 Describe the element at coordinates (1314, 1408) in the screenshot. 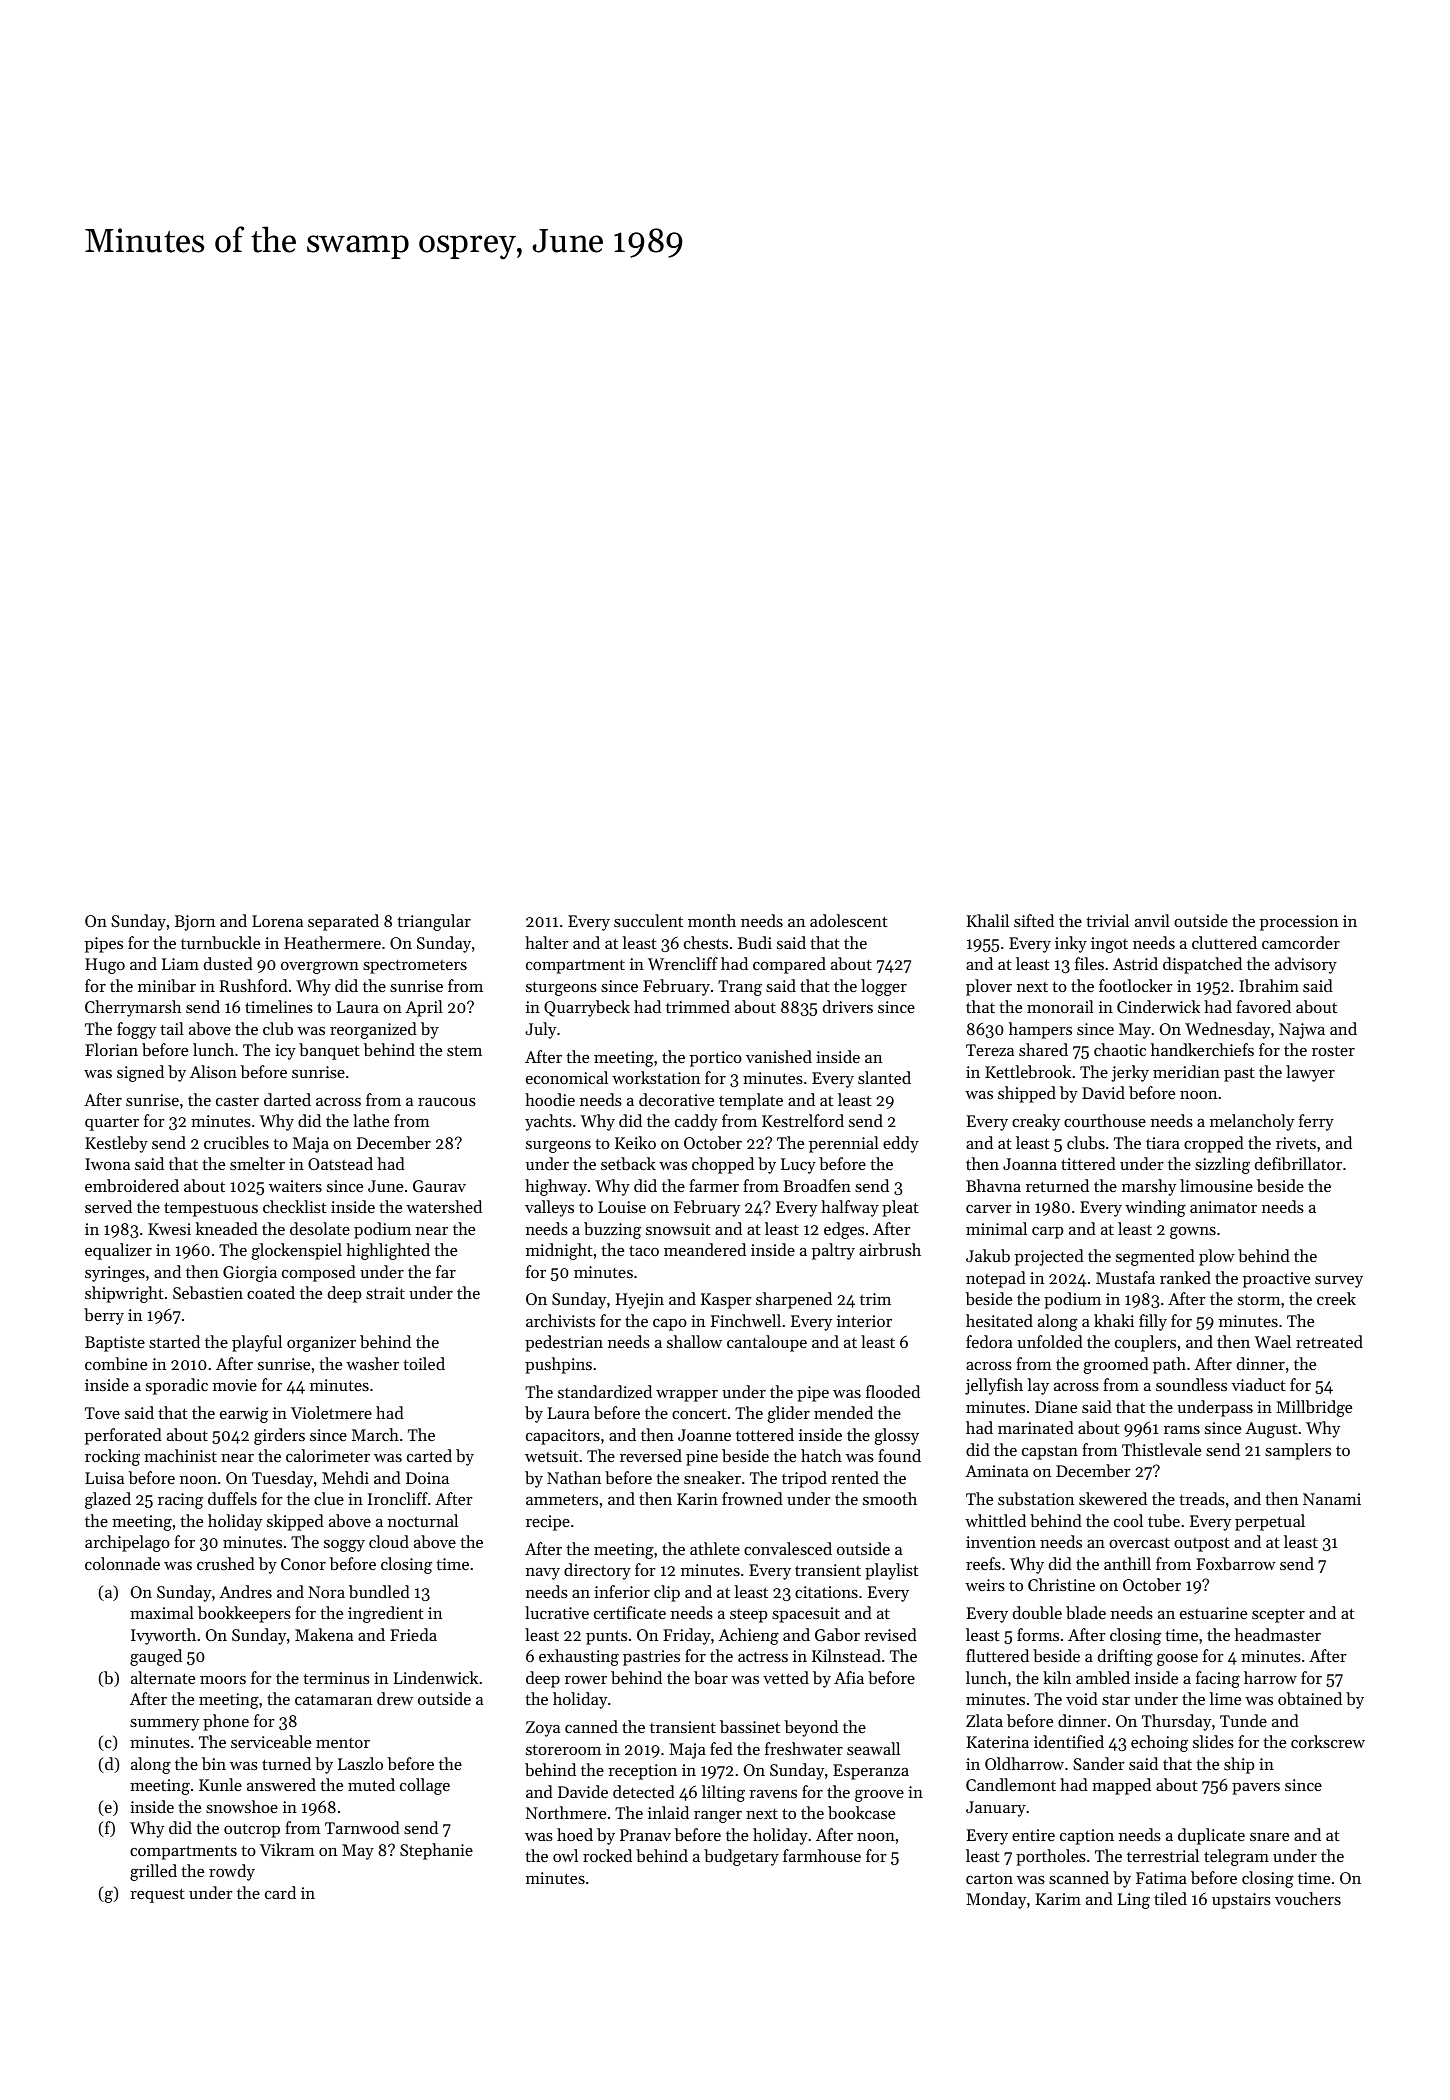

I see `Millbridge` at that location.
